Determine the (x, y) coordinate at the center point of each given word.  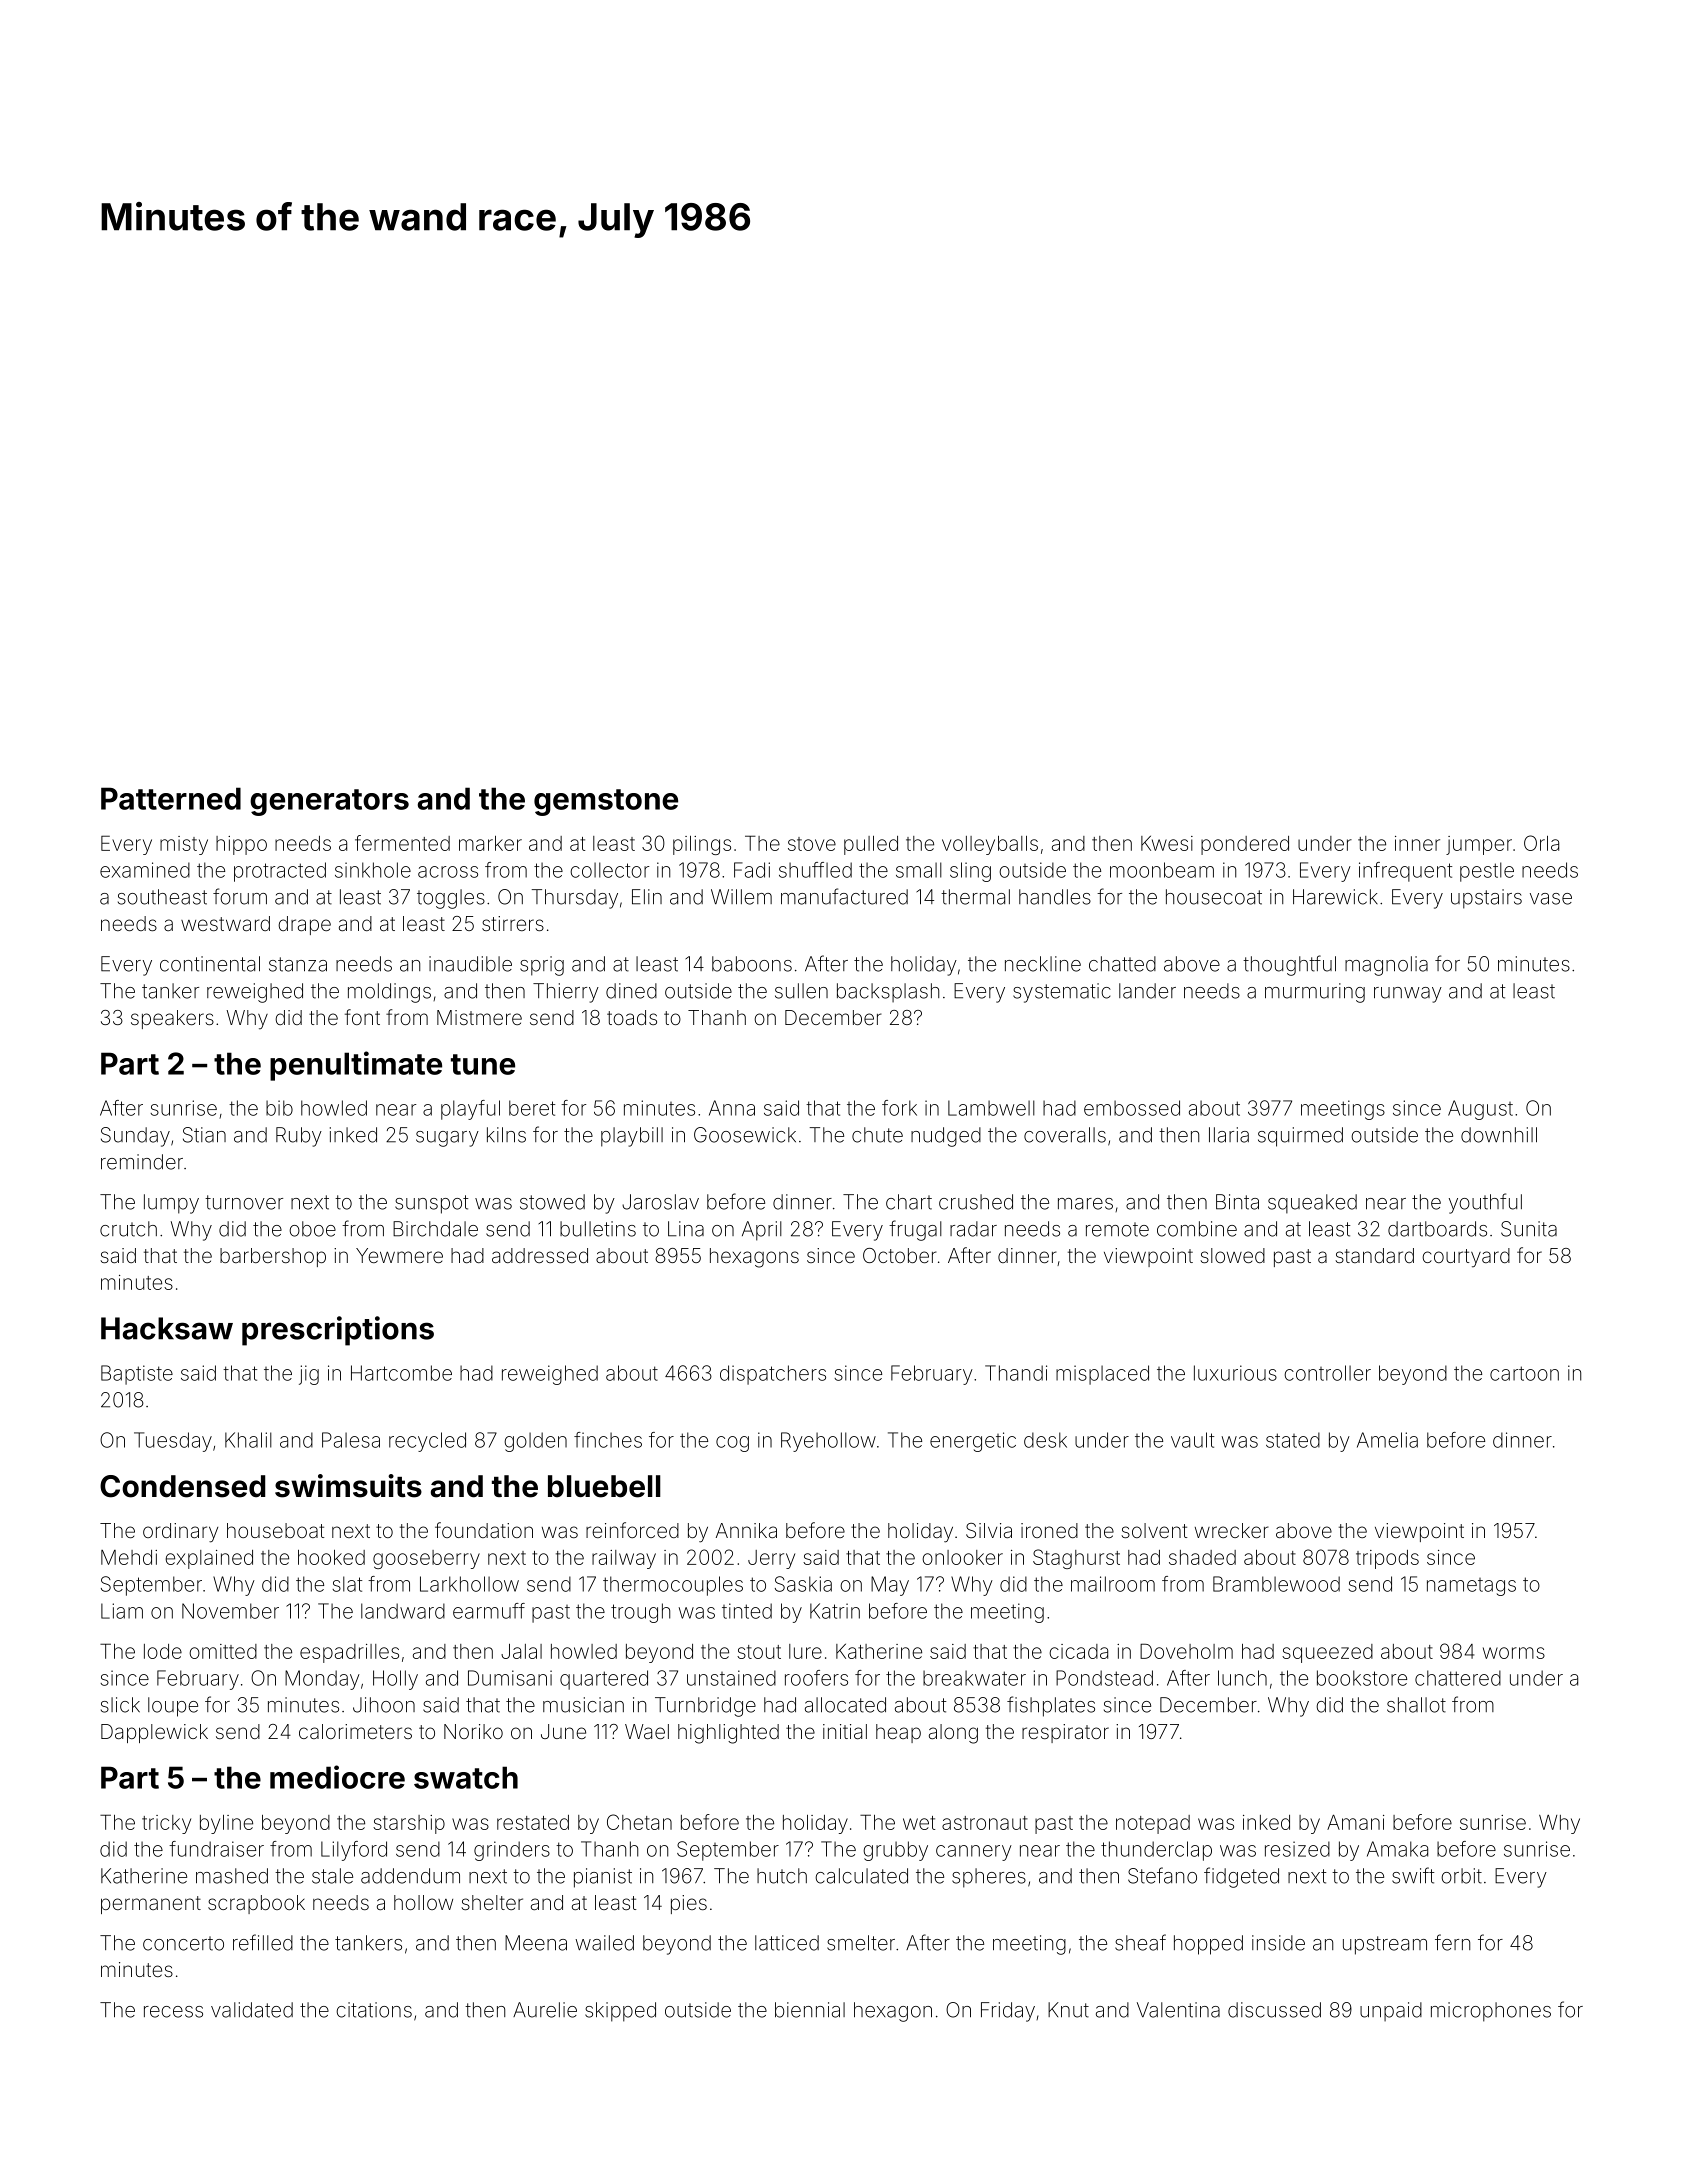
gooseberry (426, 1559)
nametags (1471, 1587)
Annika (746, 1530)
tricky (166, 1824)
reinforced (632, 1530)
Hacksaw (167, 1328)
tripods (1387, 1559)
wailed (604, 1943)
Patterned (171, 798)
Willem (741, 897)
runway (1408, 995)
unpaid (1391, 2011)
